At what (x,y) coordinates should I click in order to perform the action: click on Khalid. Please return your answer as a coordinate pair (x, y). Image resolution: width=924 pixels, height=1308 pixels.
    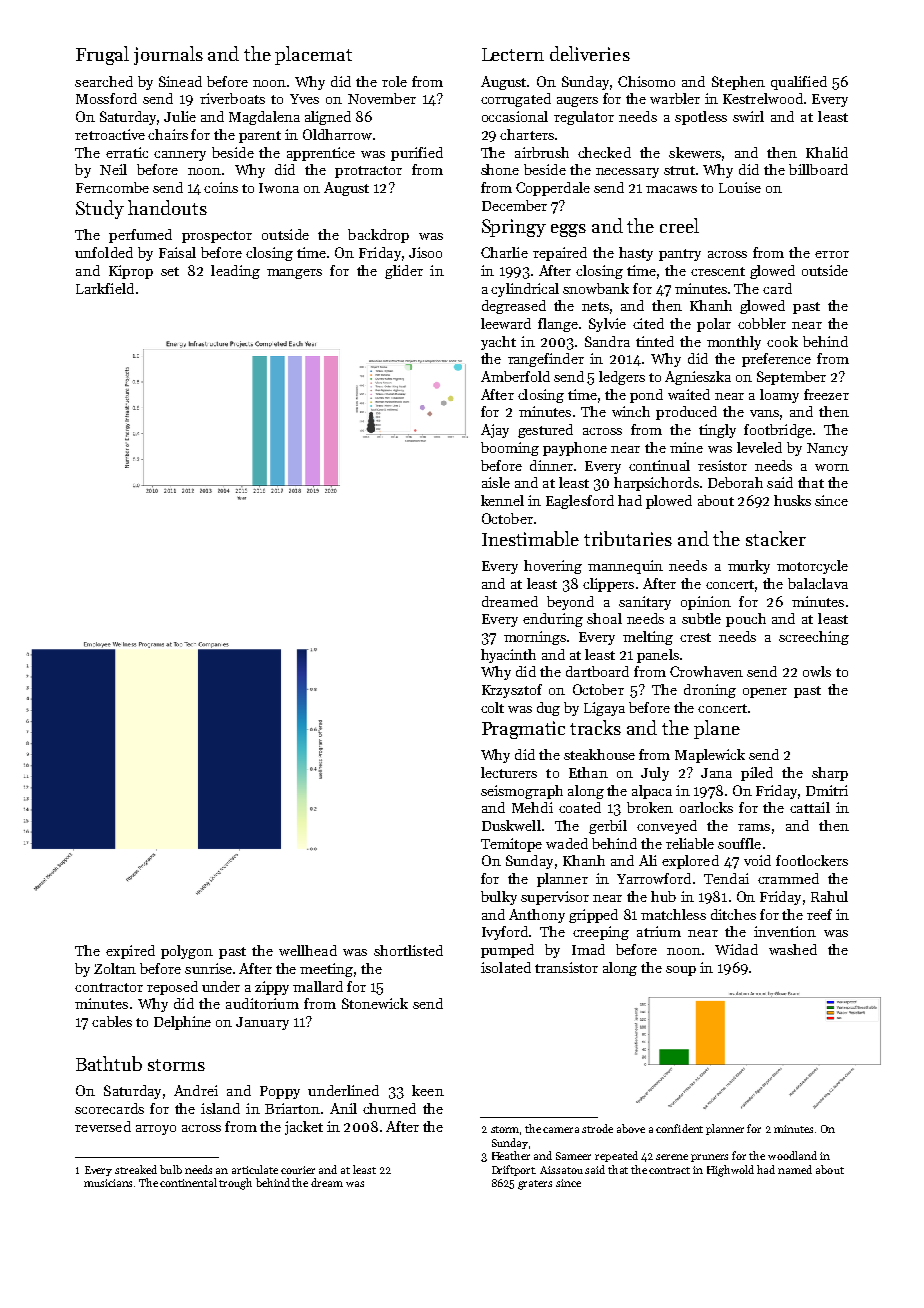
    Looking at the image, I should click on (827, 152).
